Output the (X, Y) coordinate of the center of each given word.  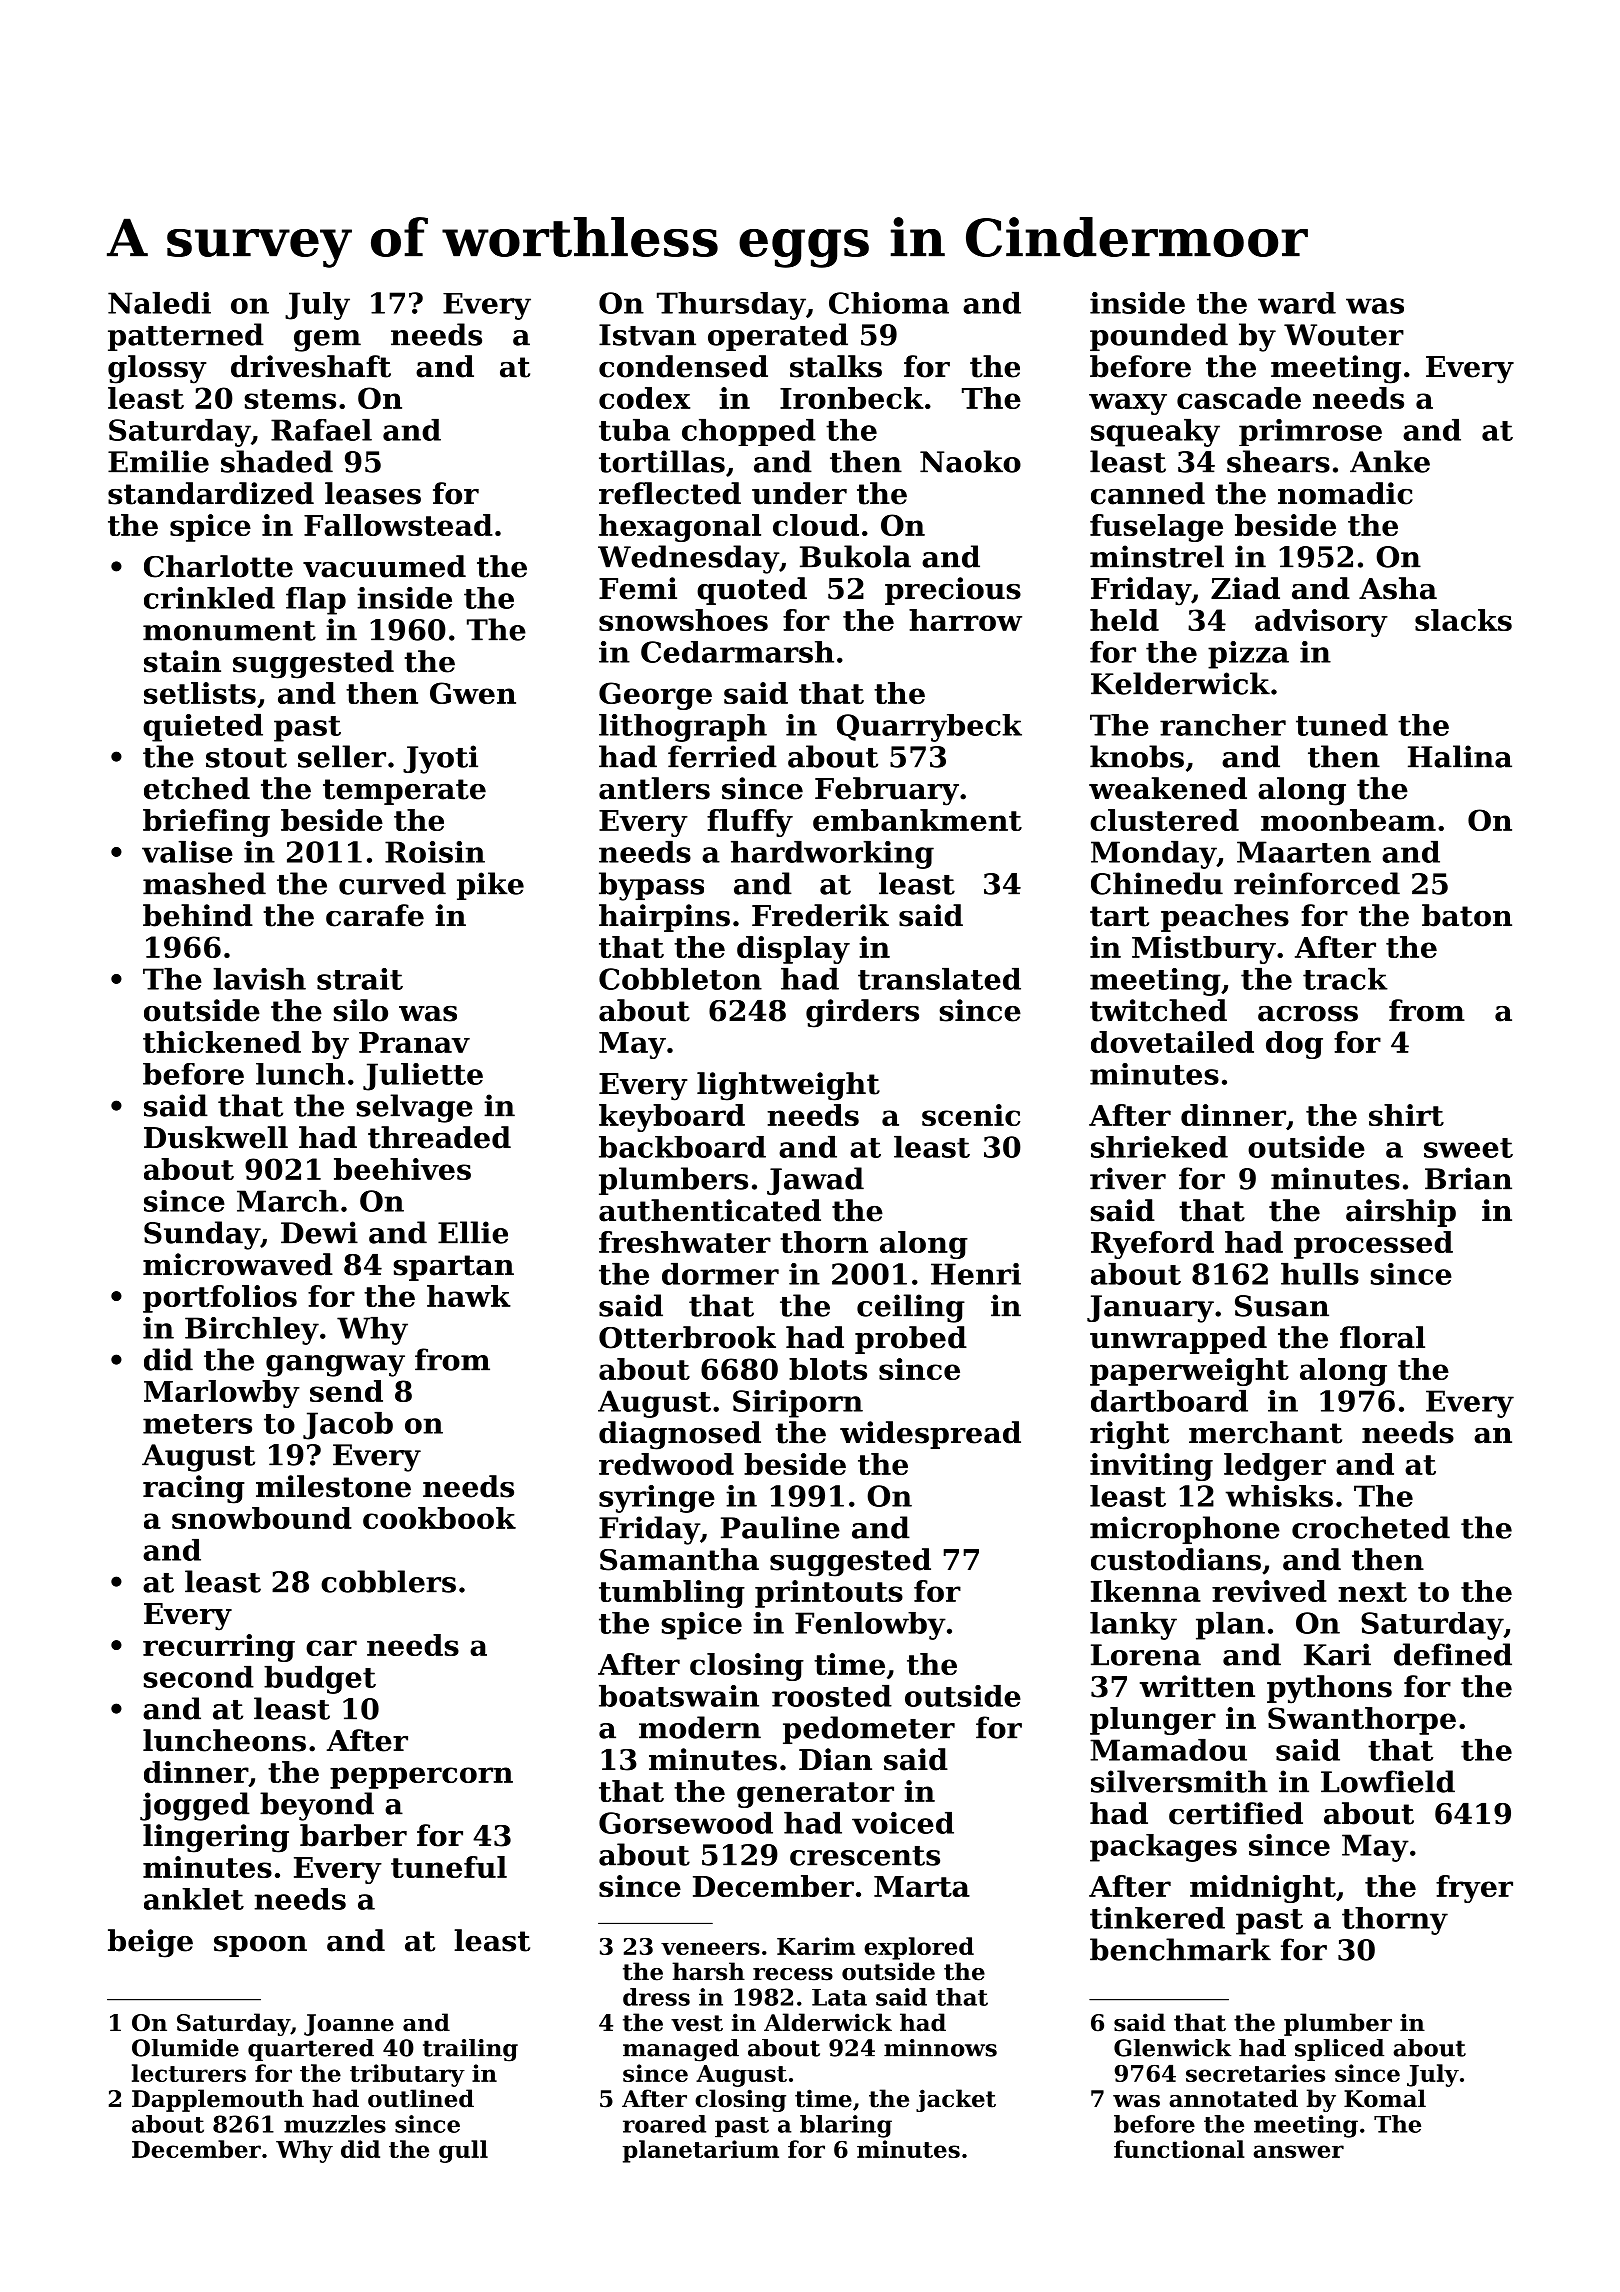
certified (1236, 1813)
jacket (956, 2100)
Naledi (159, 303)
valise (187, 852)
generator (815, 1795)
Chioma (889, 303)
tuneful (449, 1867)
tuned (1342, 725)
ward (1297, 303)
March (288, 1201)
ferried (722, 756)
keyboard (672, 1118)
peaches (1225, 918)
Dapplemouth (218, 2100)
